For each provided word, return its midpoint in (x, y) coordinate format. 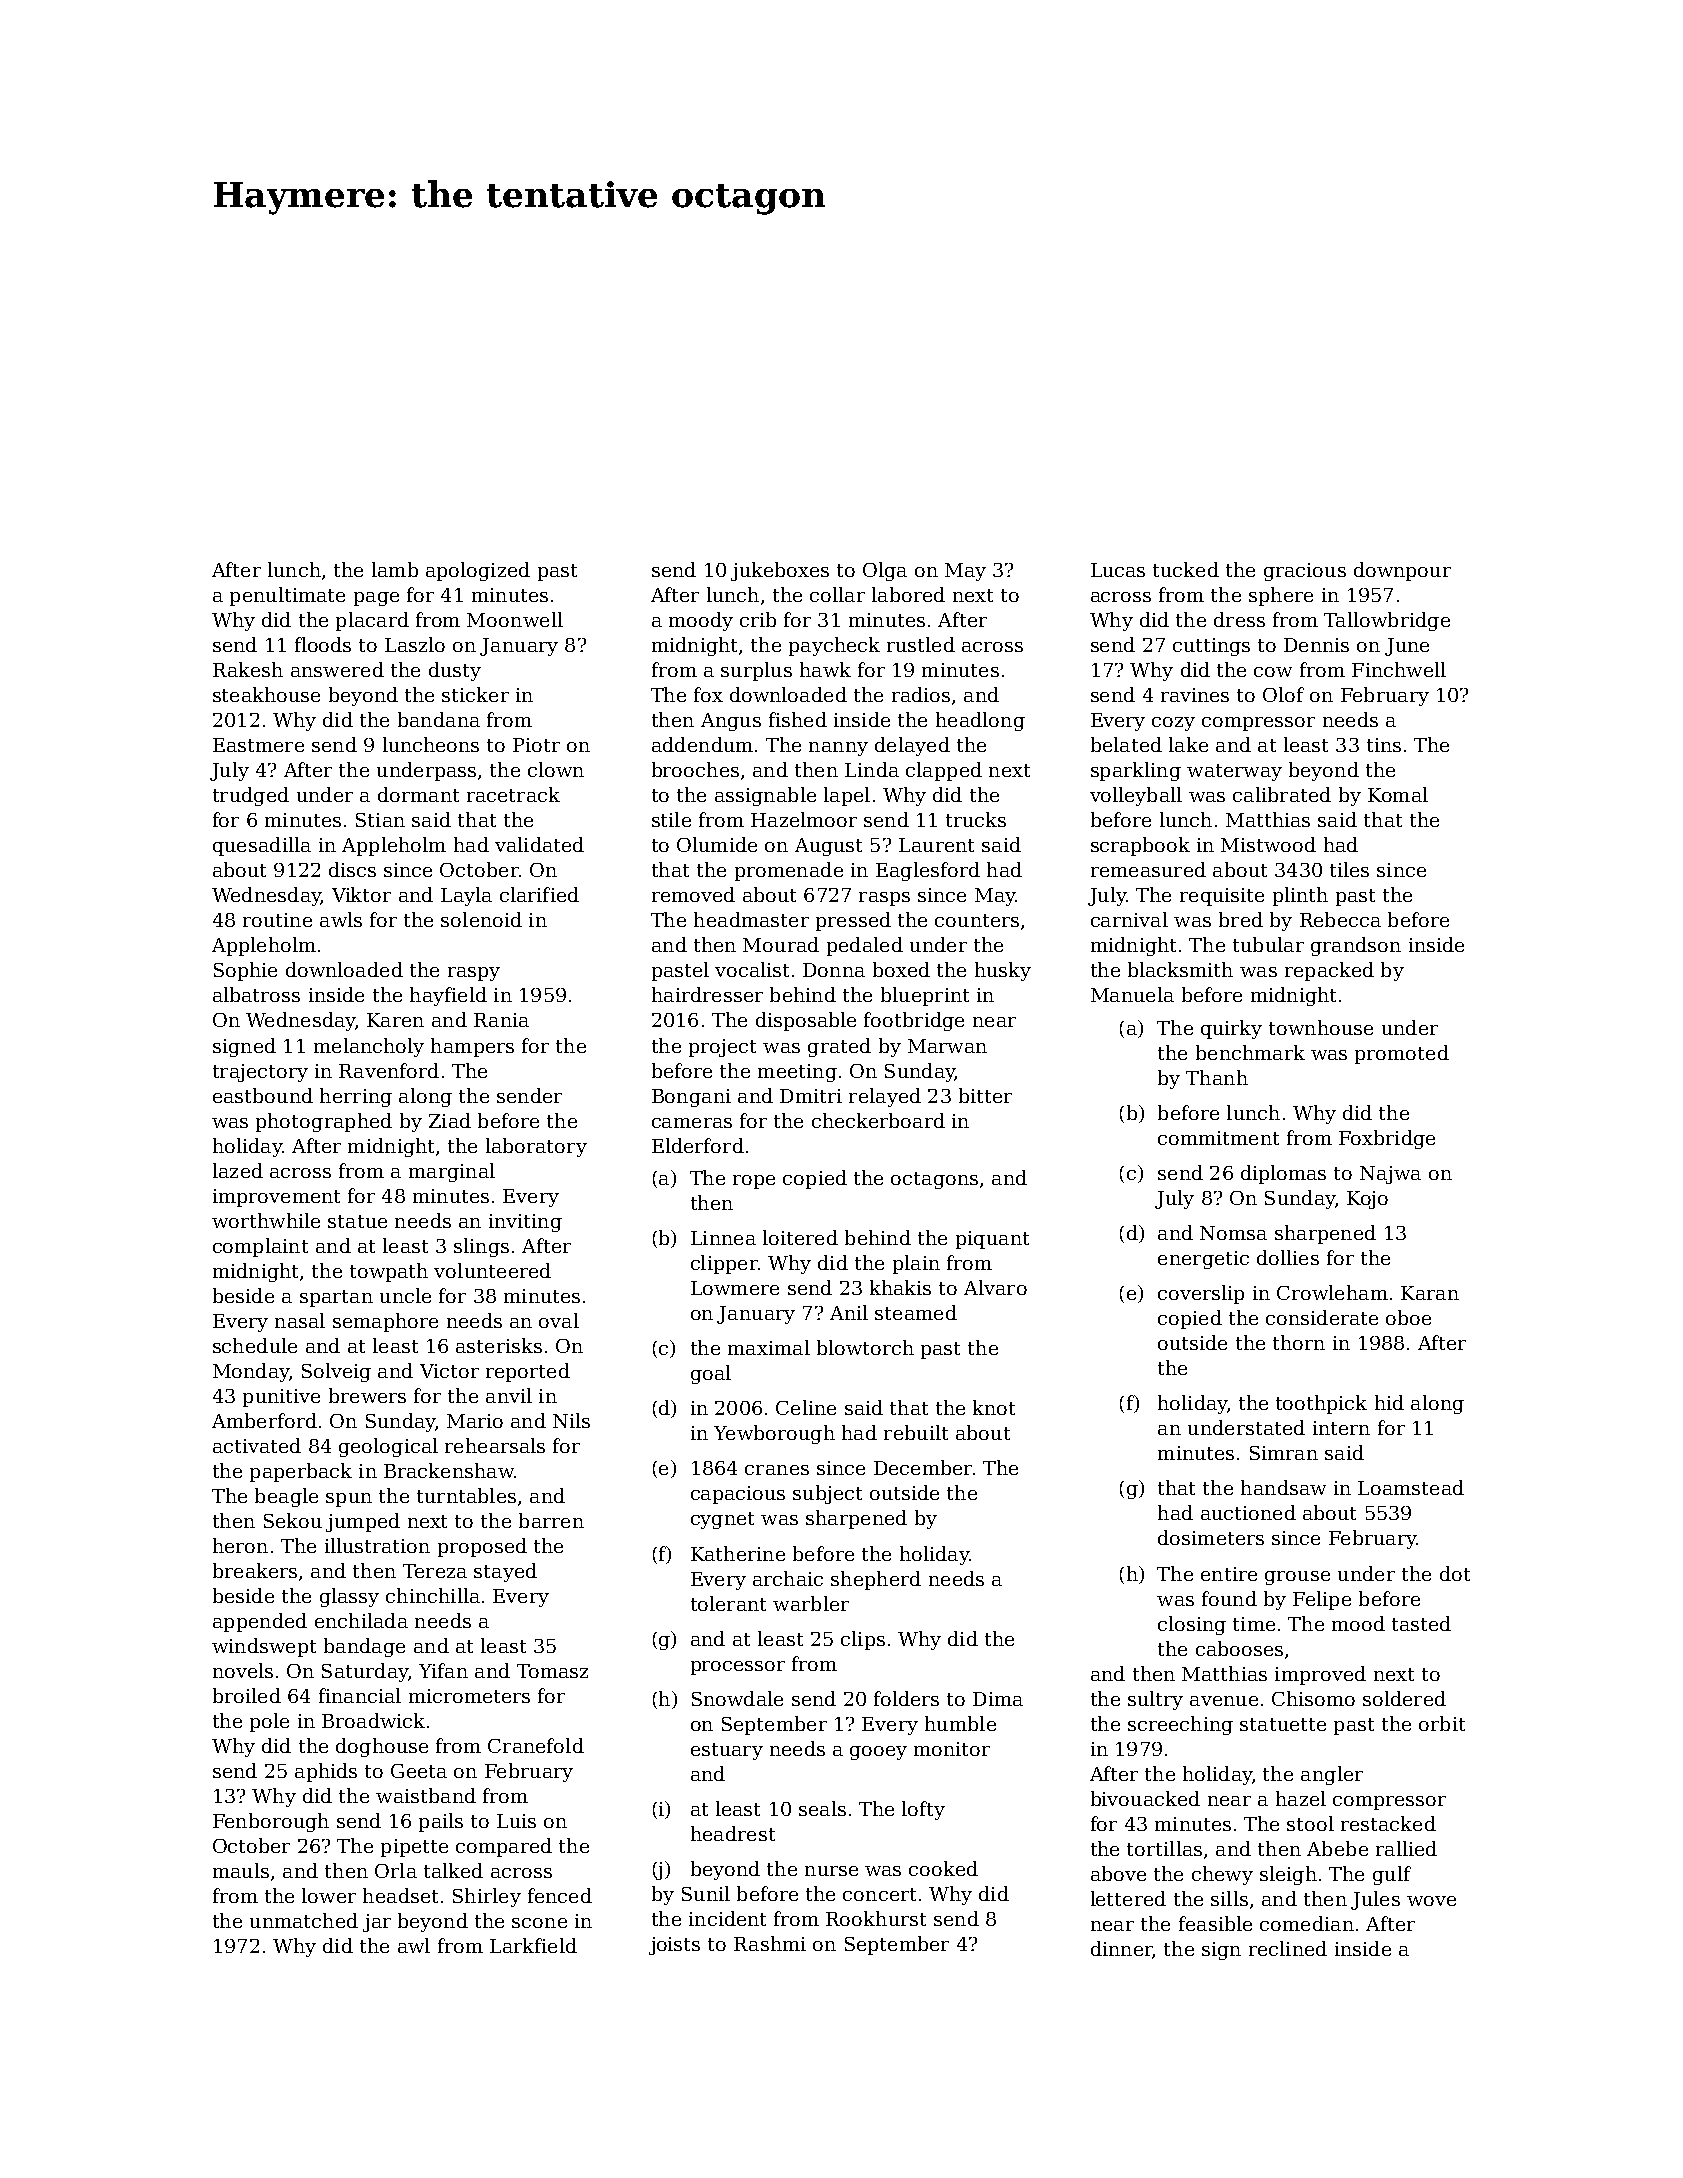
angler (1332, 1775)
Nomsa (1233, 1233)
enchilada (361, 1620)
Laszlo (415, 644)
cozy (1173, 724)
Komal (1398, 794)
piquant (992, 1240)
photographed (324, 1122)
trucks (976, 819)
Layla (466, 896)
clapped (944, 771)
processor (738, 1668)
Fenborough (271, 1822)
